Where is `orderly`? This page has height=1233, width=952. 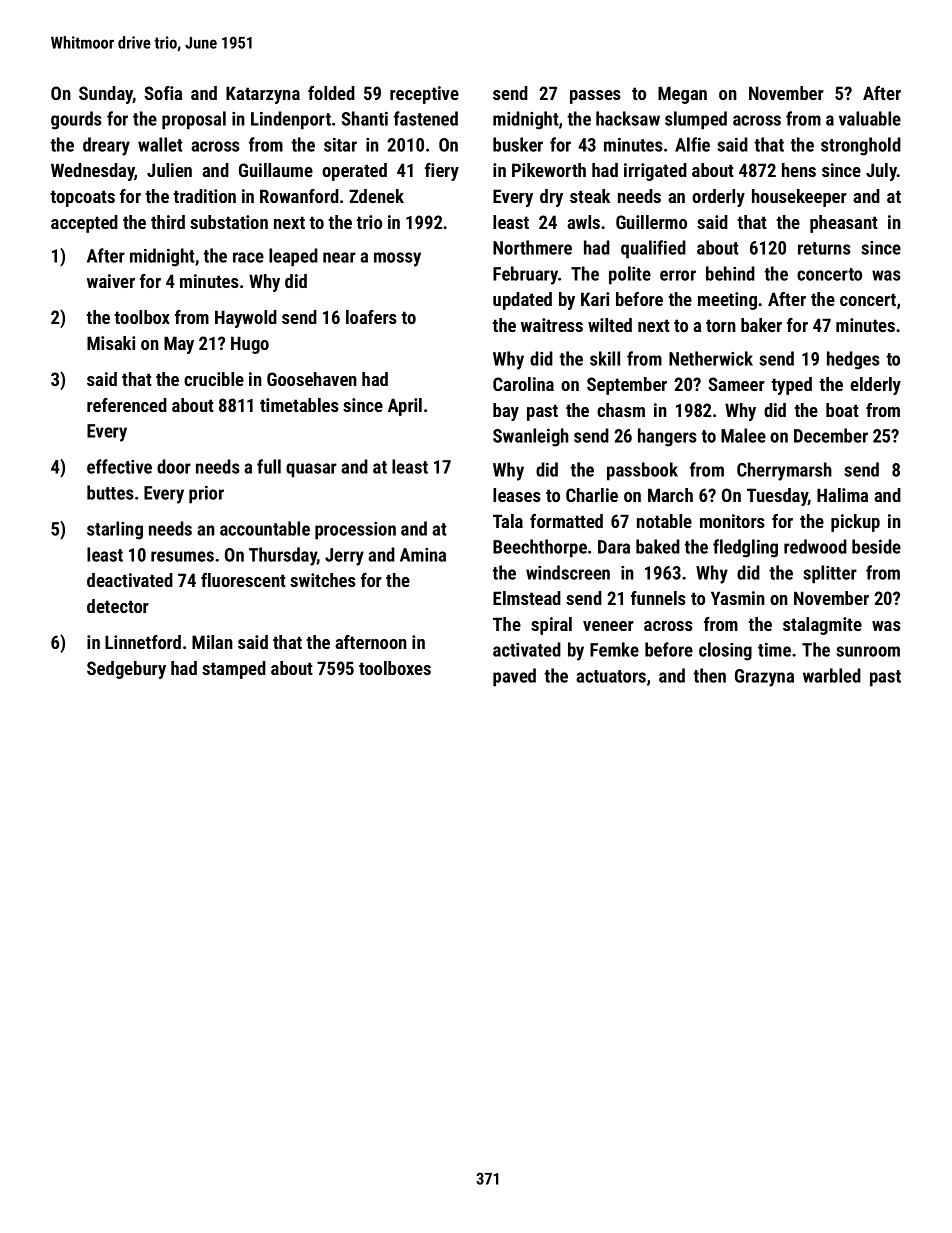
orderly is located at coordinates (718, 198).
